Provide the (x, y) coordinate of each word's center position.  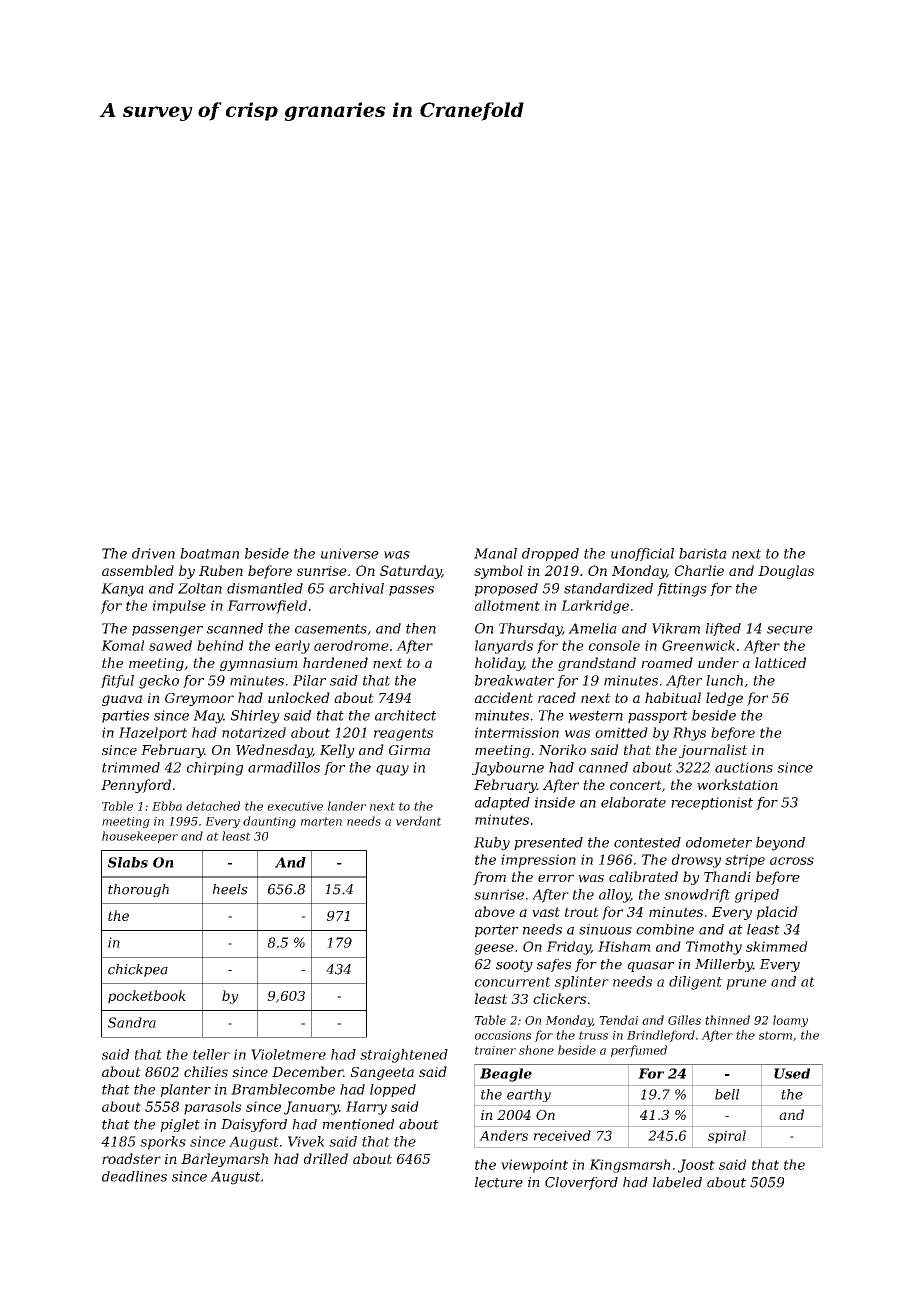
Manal (495, 553)
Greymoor (199, 699)
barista (702, 553)
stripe (745, 861)
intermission (517, 732)
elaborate (633, 802)
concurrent (513, 982)
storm (775, 1035)
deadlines (134, 1176)
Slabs (128, 862)
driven (153, 553)
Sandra (132, 1022)
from (489, 878)
